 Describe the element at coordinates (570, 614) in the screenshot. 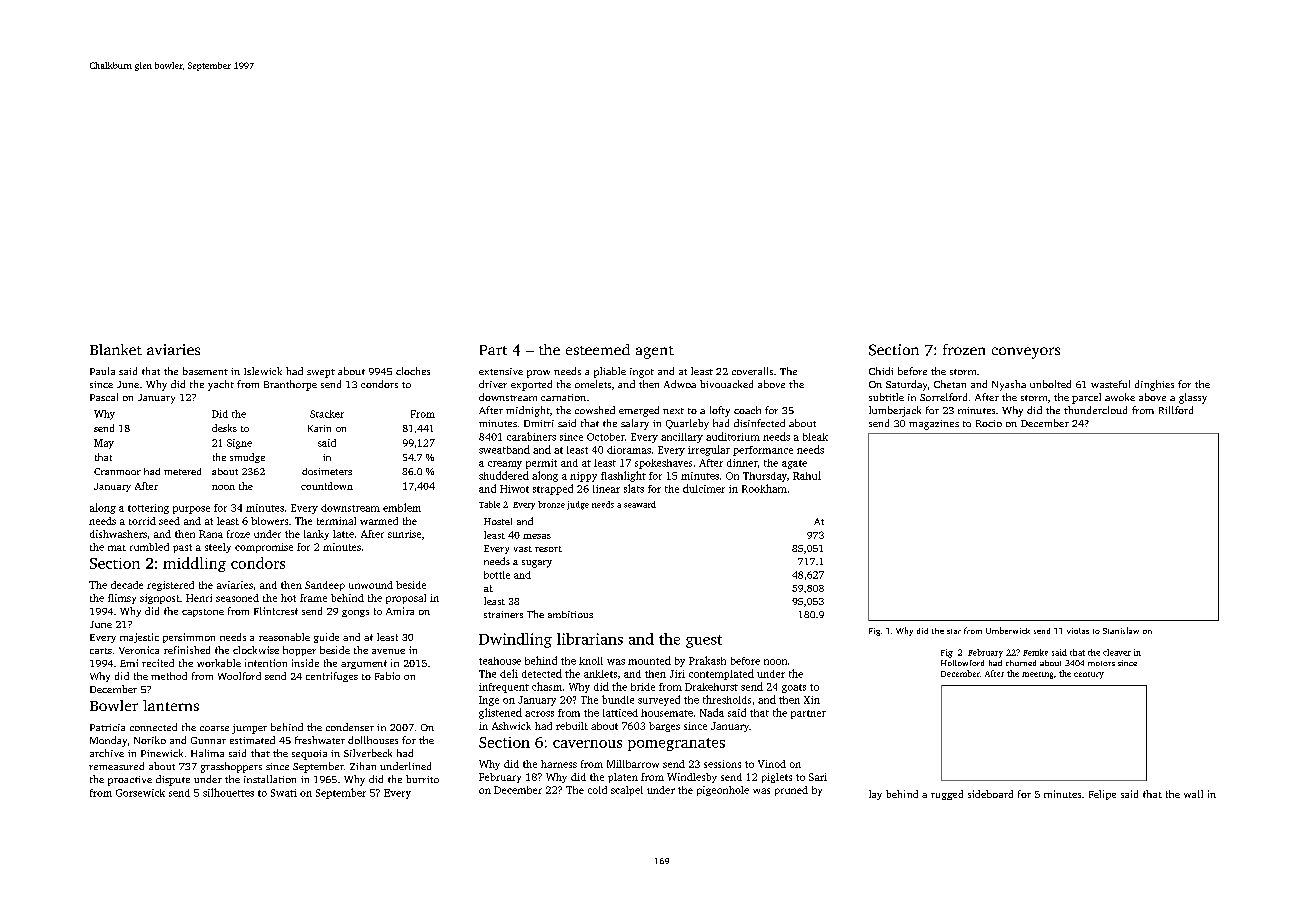

I see `ambitious` at that location.
